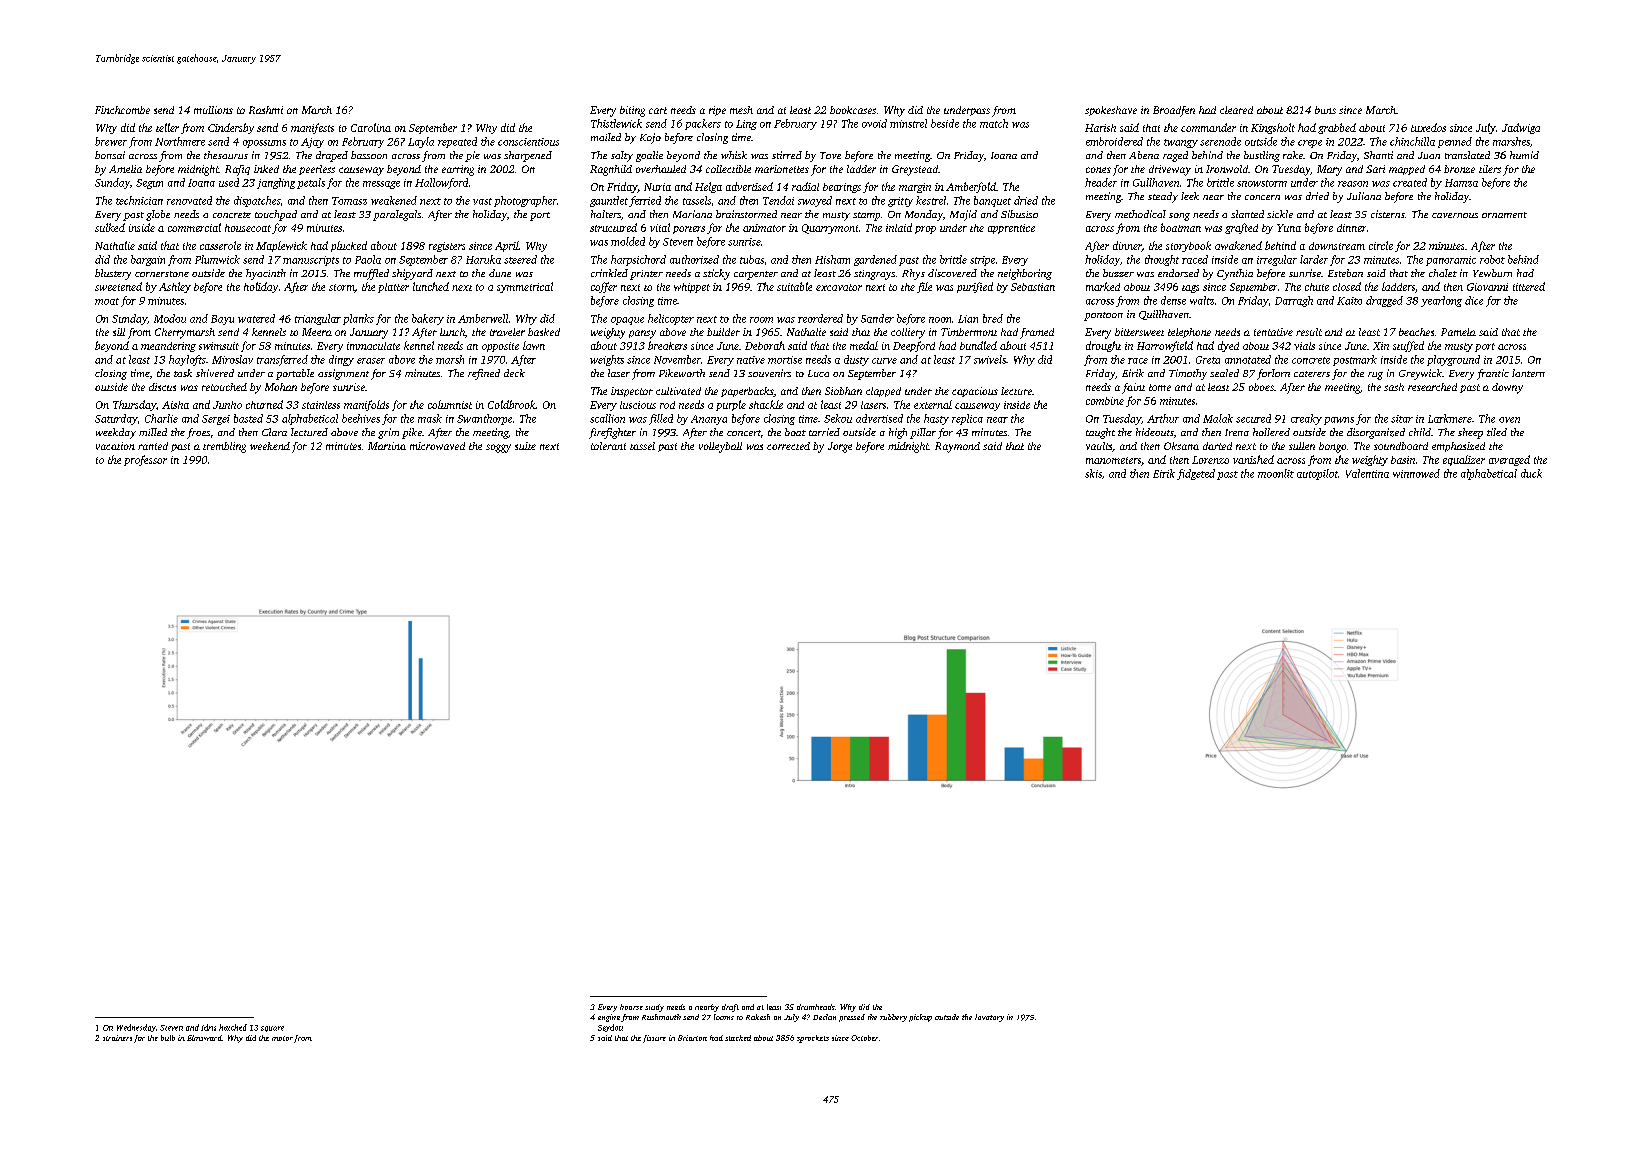  What do you see at coordinates (989, 1018) in the screenshot?
I see `lavatory` at bounding box center [989, 1018].
